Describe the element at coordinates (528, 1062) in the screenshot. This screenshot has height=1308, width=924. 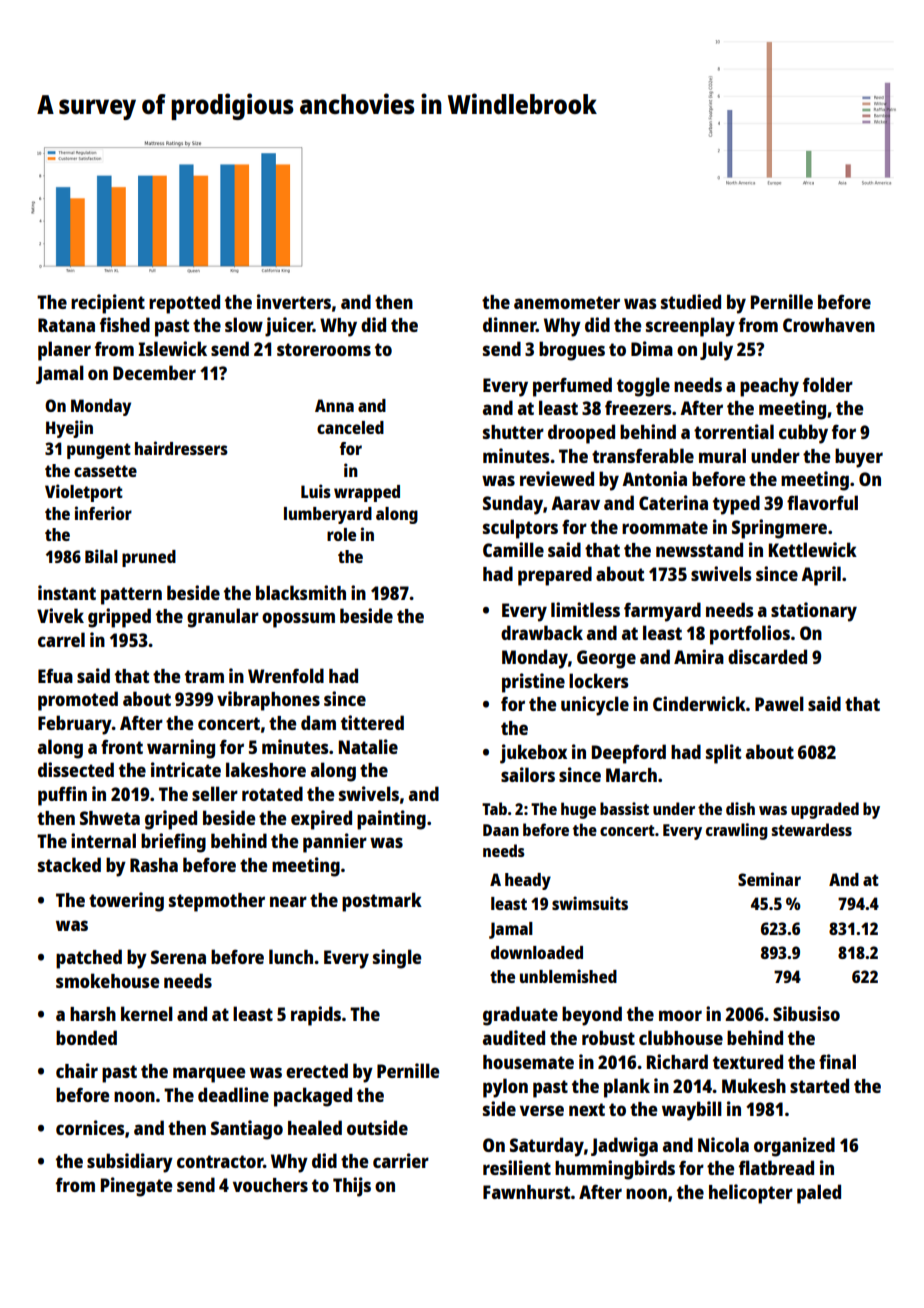
I see `housemate` at that location.
